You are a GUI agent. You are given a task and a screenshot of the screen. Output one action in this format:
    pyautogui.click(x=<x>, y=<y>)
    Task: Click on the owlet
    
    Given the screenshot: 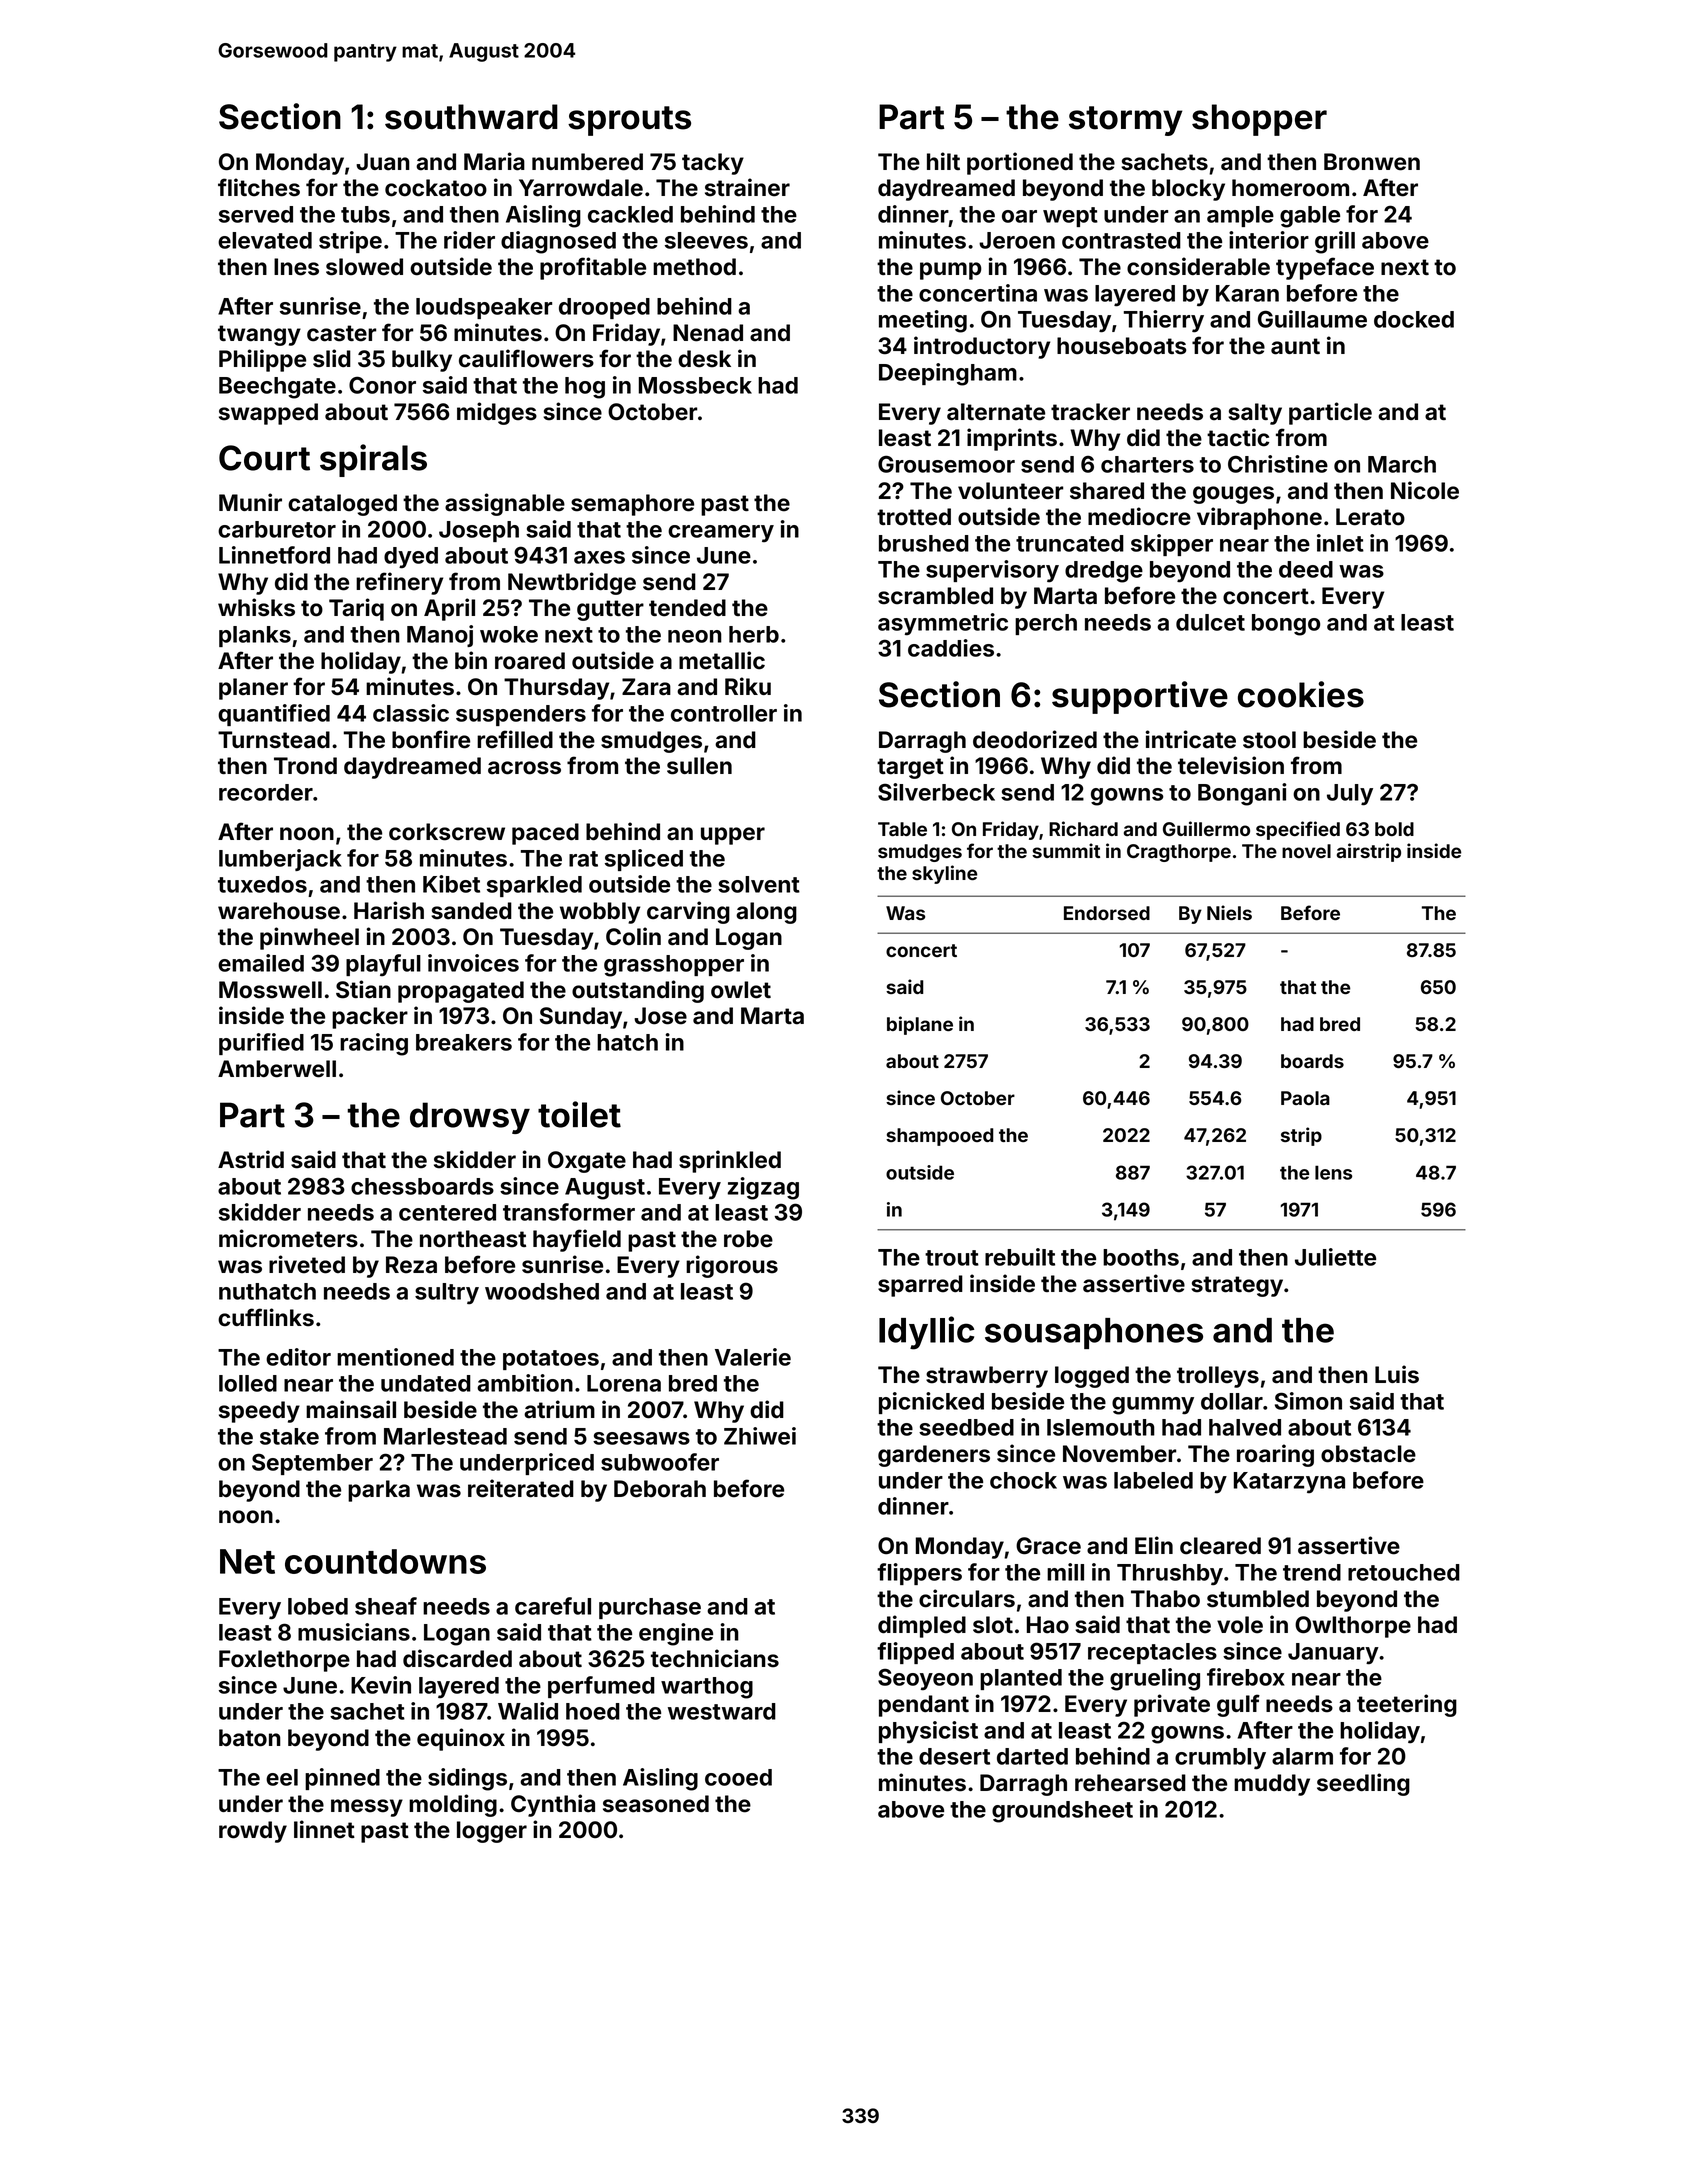 What is the action you would take?
    pyautogui.click(x=741, y=990)
